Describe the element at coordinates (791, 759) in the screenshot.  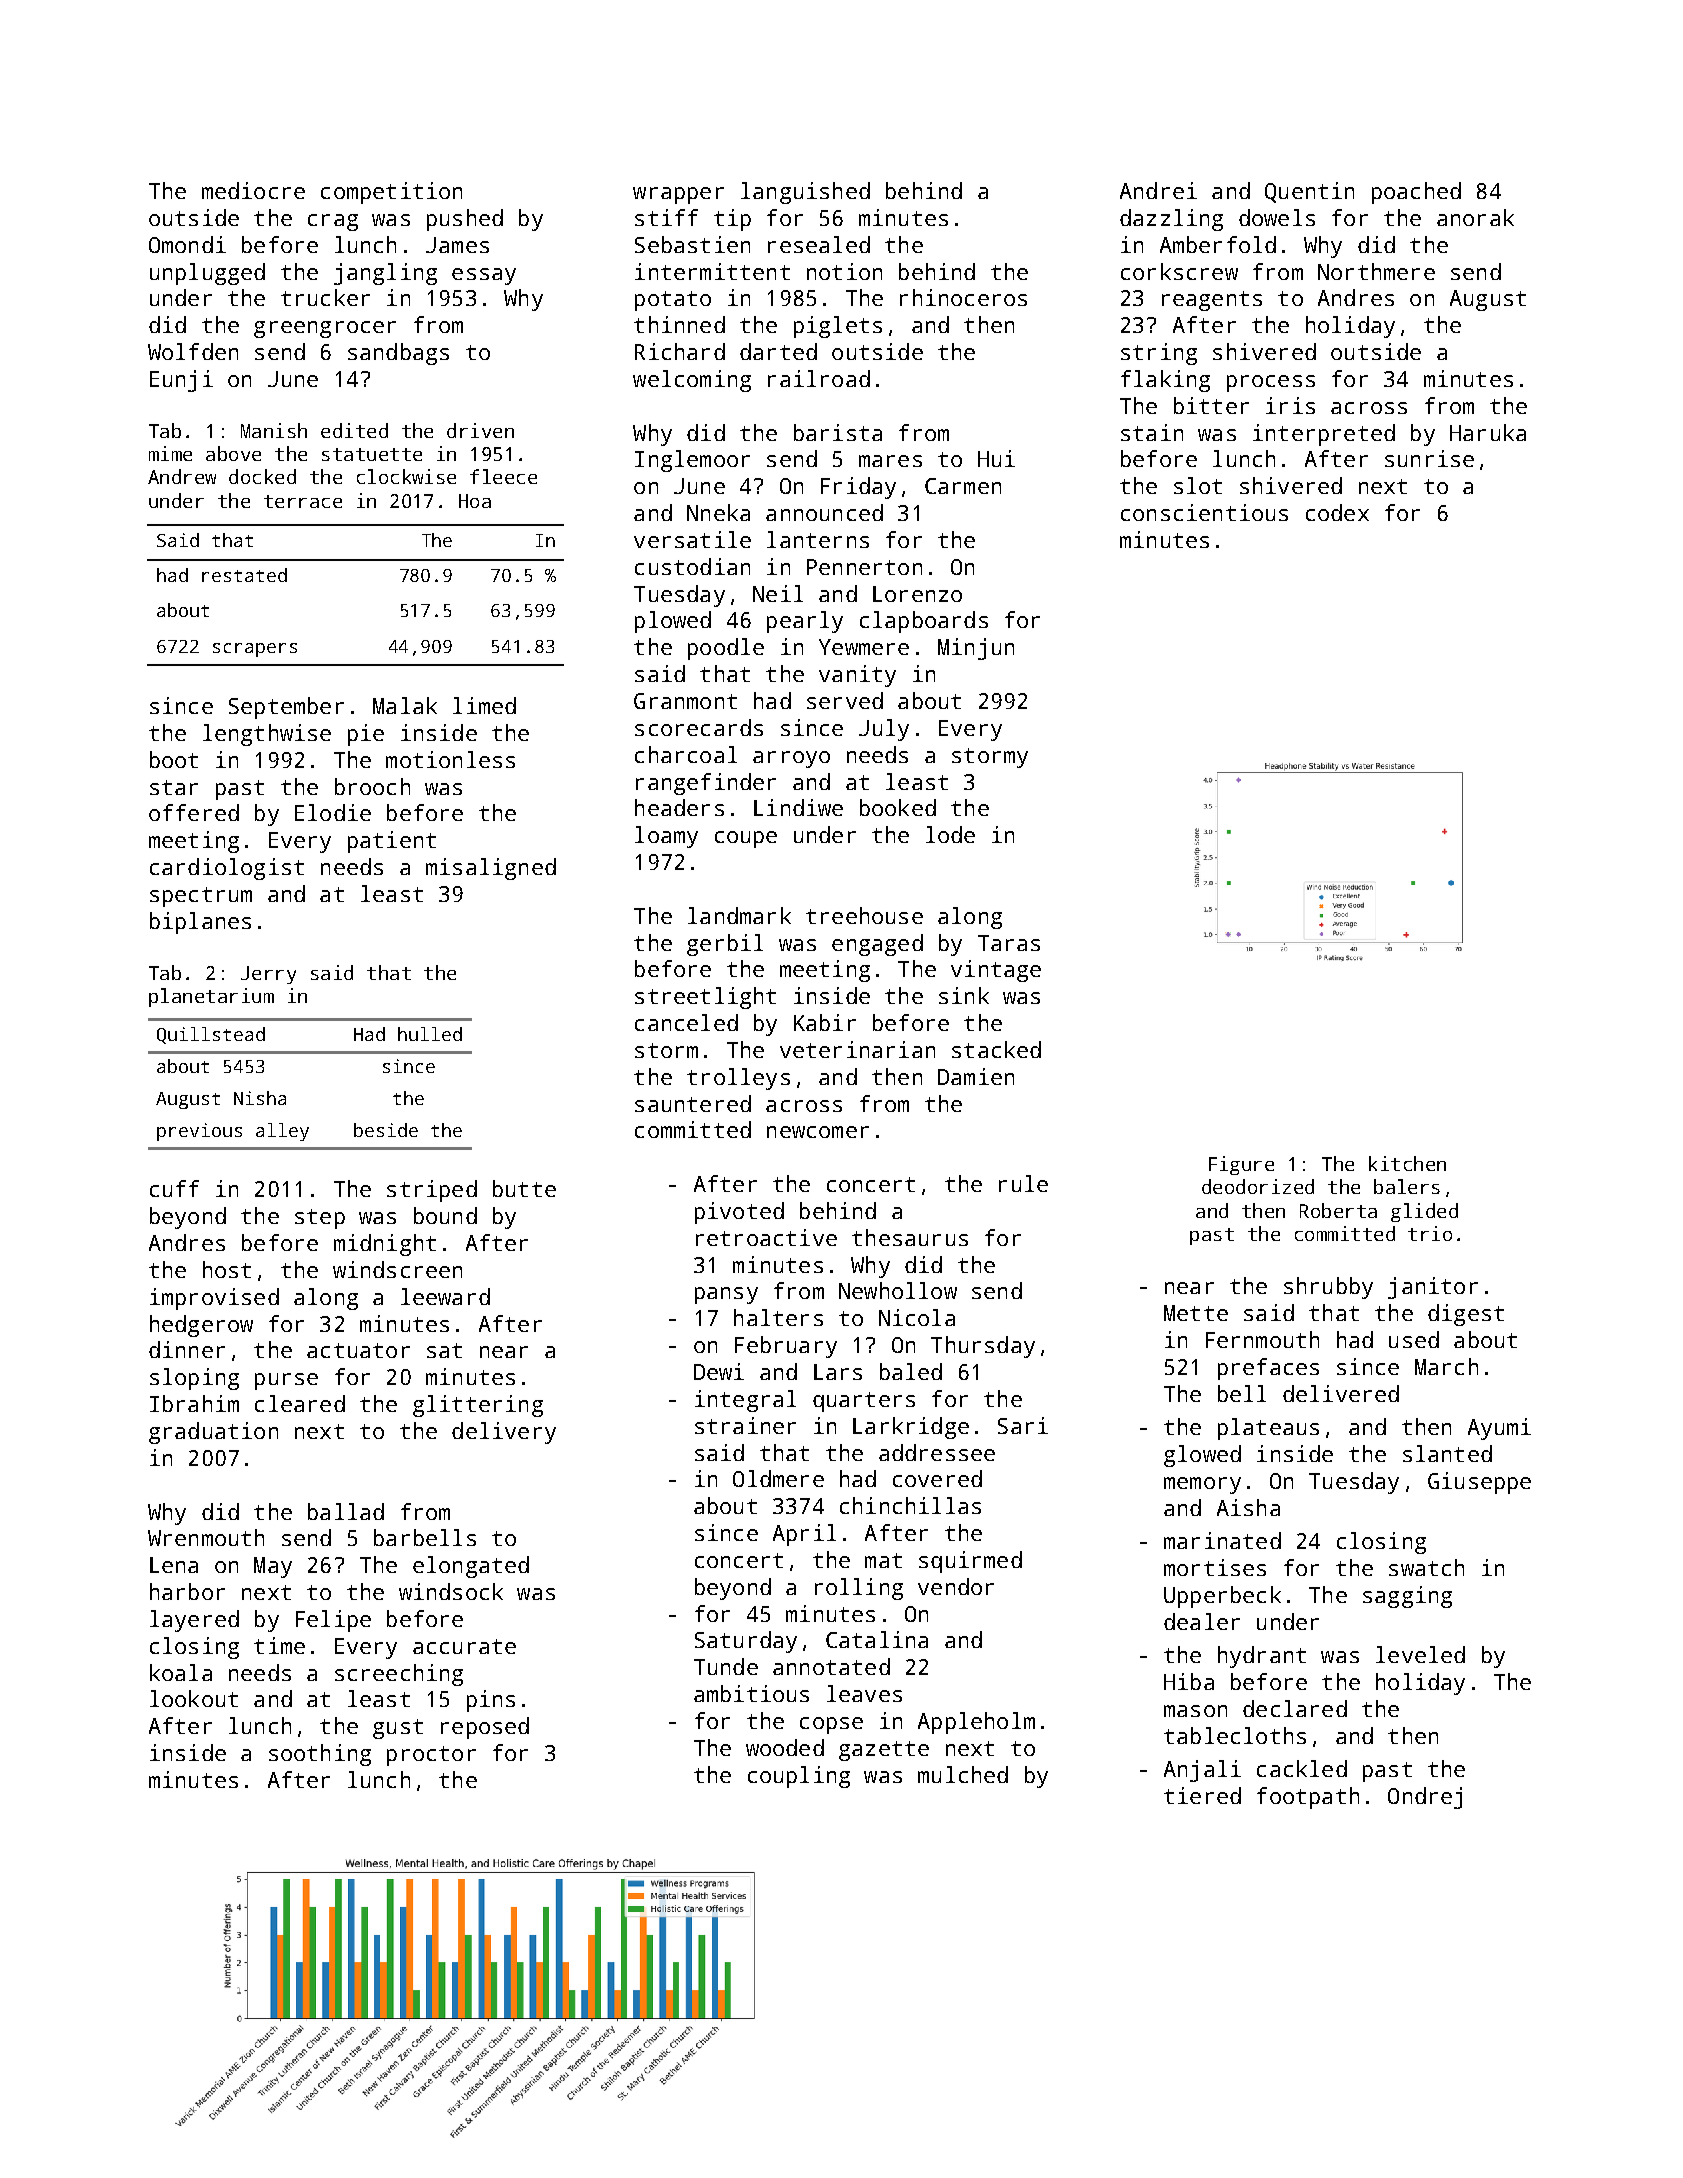
I see `arroyo` at that location.
